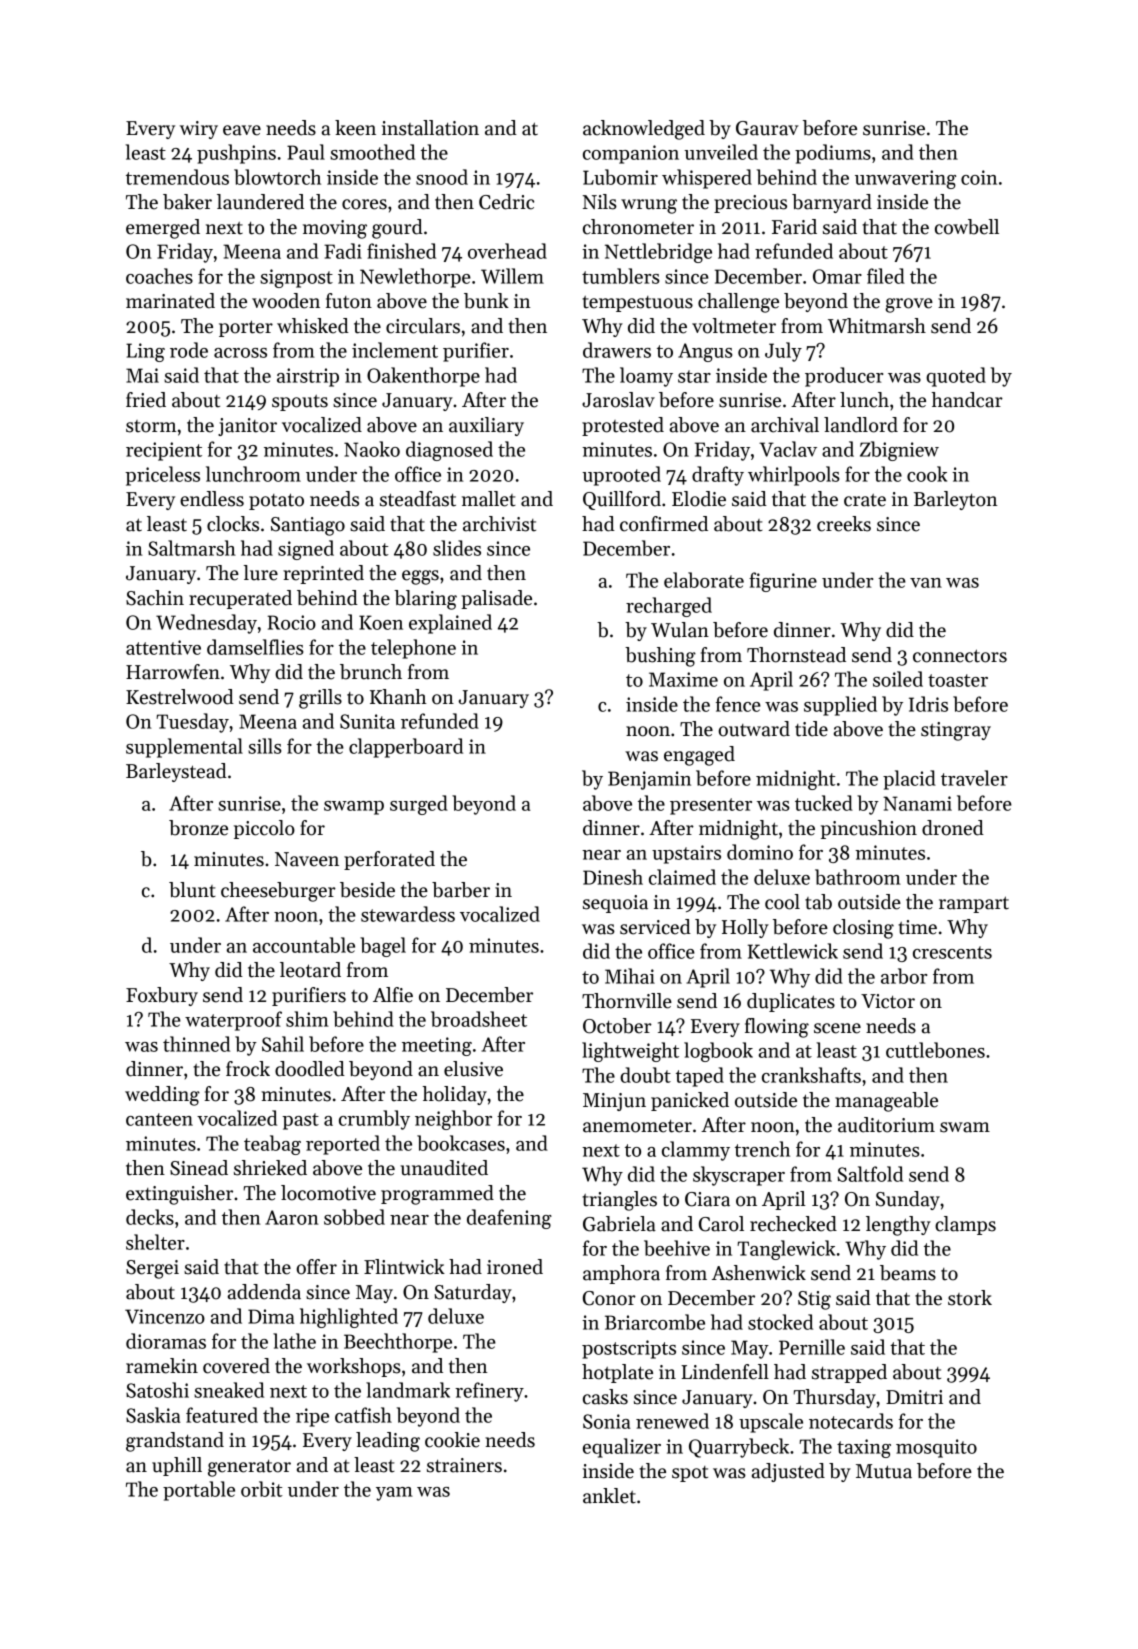 The image size is (1138, 1649). Describe the element at coordinates (142, 375) in the screenshot. I see `Mai` at that location.
